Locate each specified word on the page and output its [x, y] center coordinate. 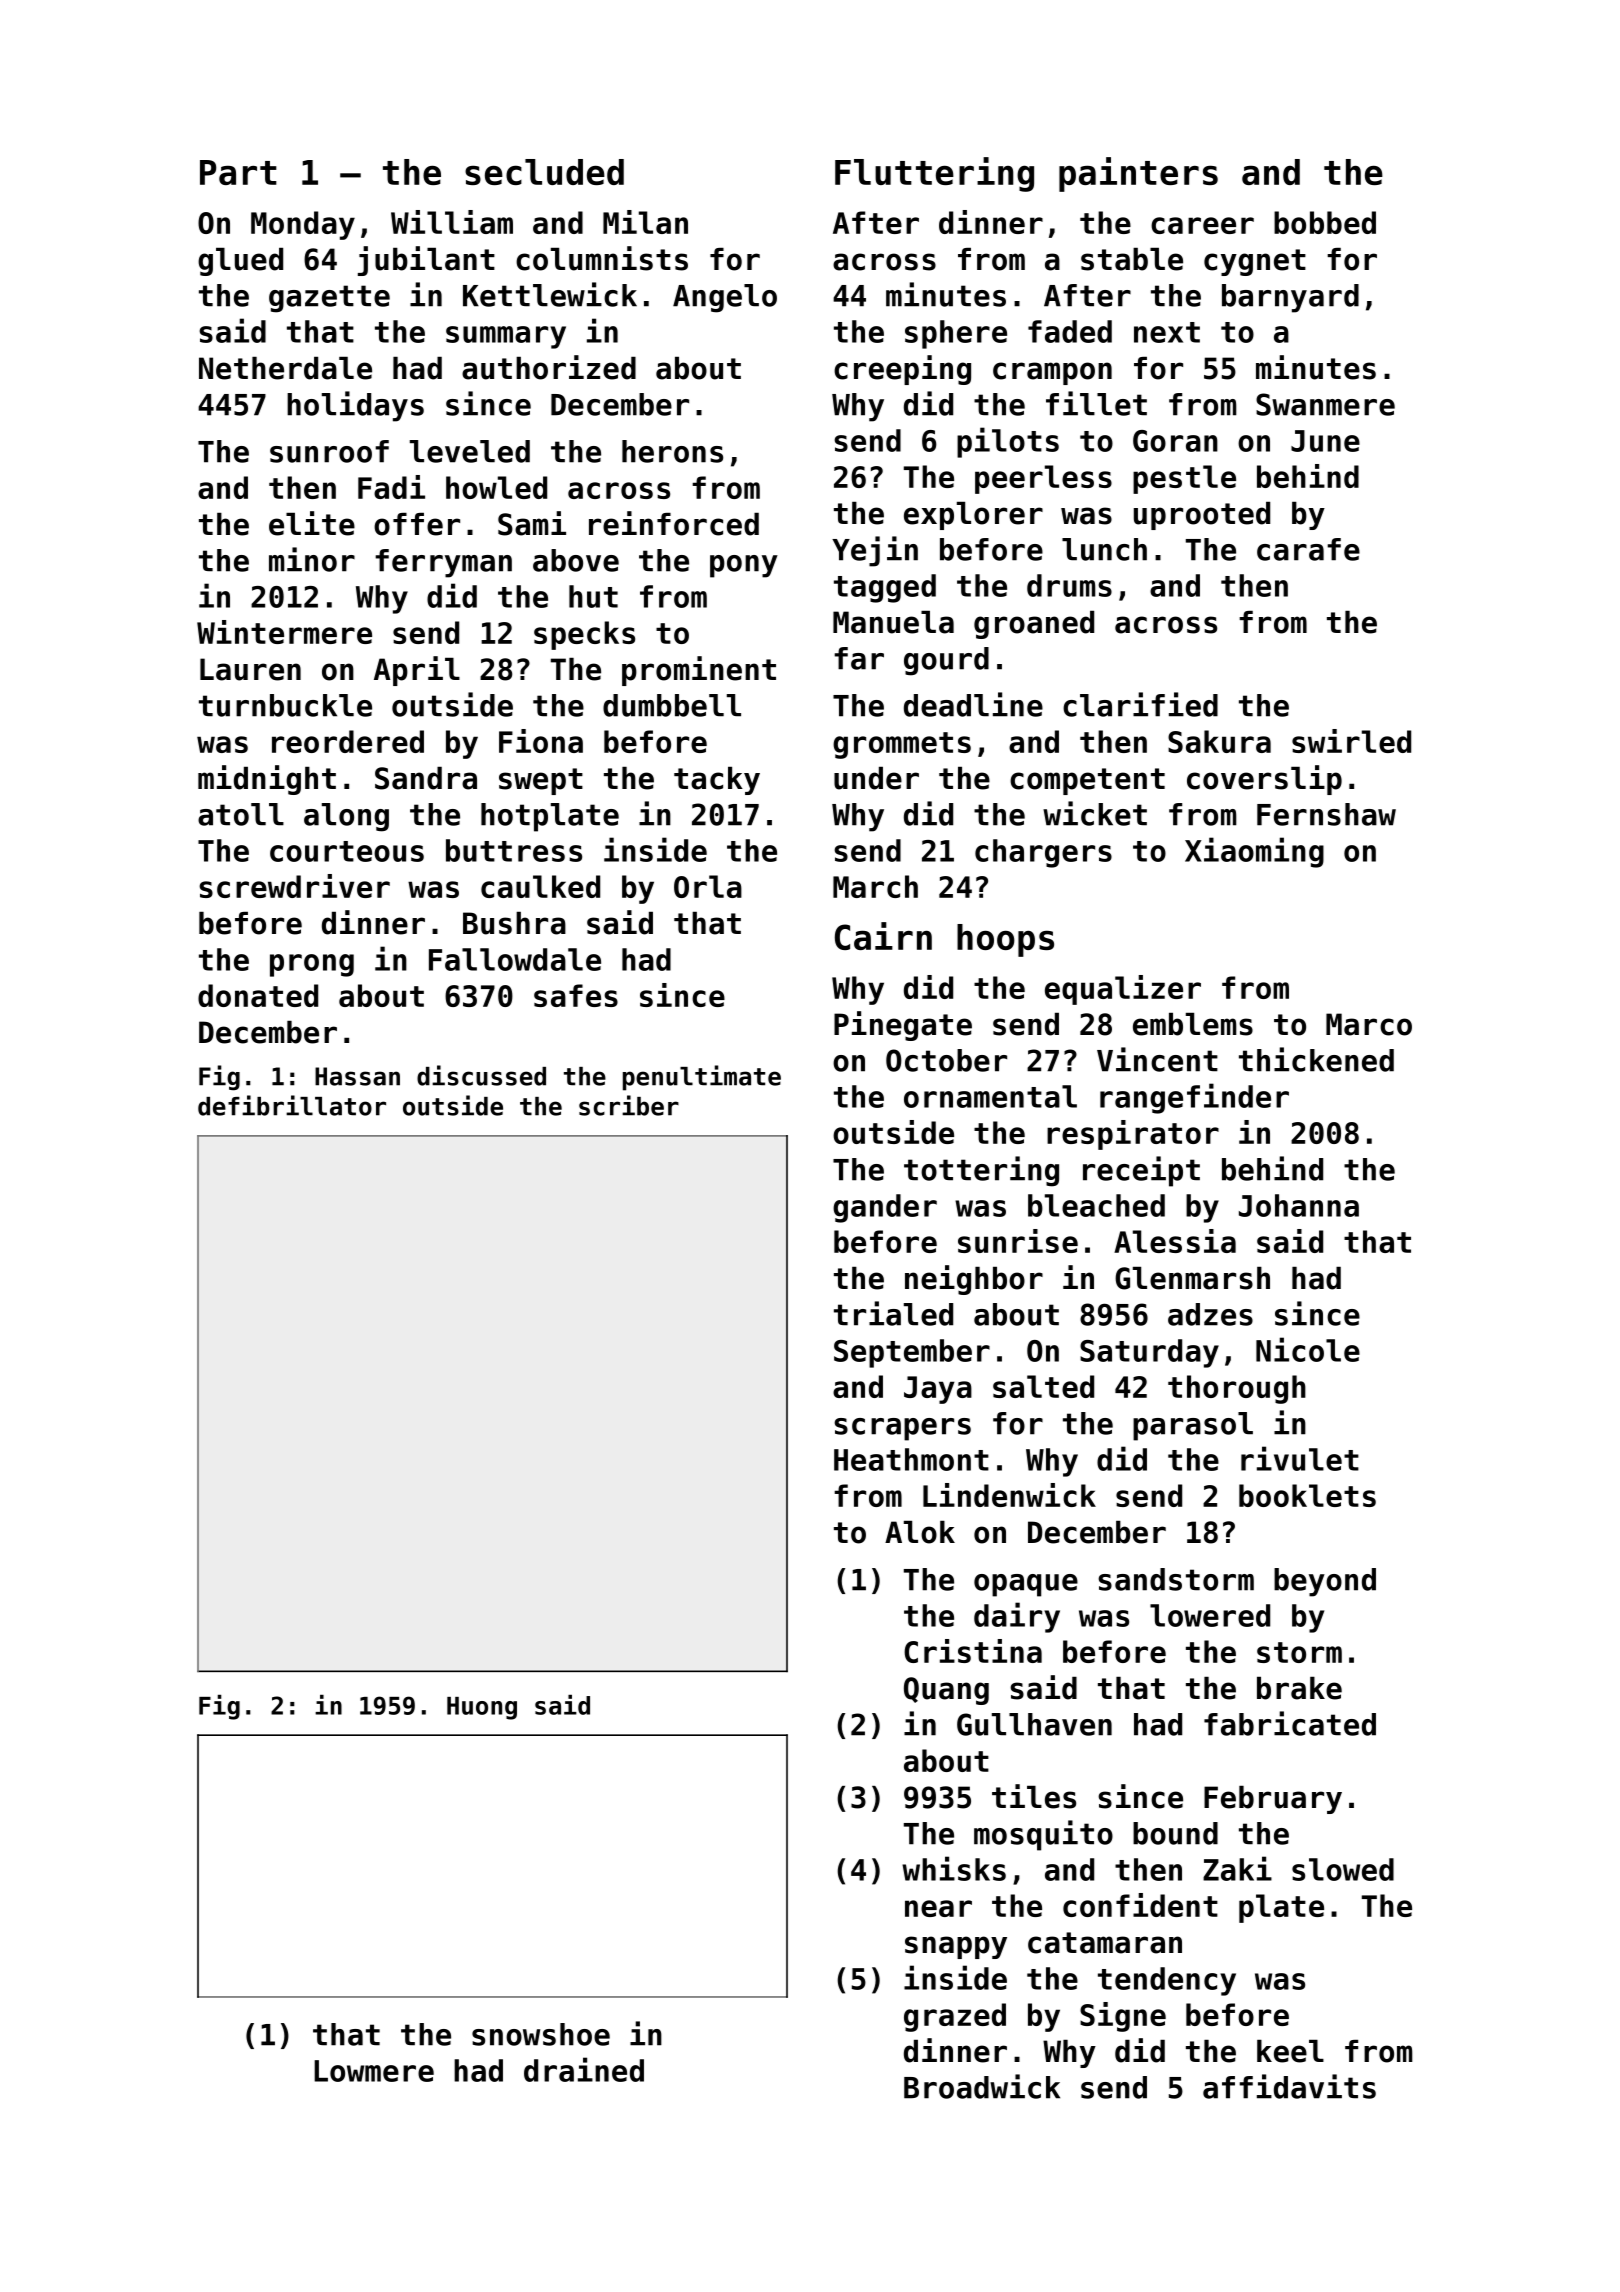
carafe [1308, 549]
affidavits [1289, 2086]
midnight [267, 780]
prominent [699, 671]
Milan [645, 222]
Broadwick [982, 2086]
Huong [482, 1708]
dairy [1017, 1617]
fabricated [1290, 1723]
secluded [544, 172]
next [1167, 332]
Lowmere [374, 2071]
